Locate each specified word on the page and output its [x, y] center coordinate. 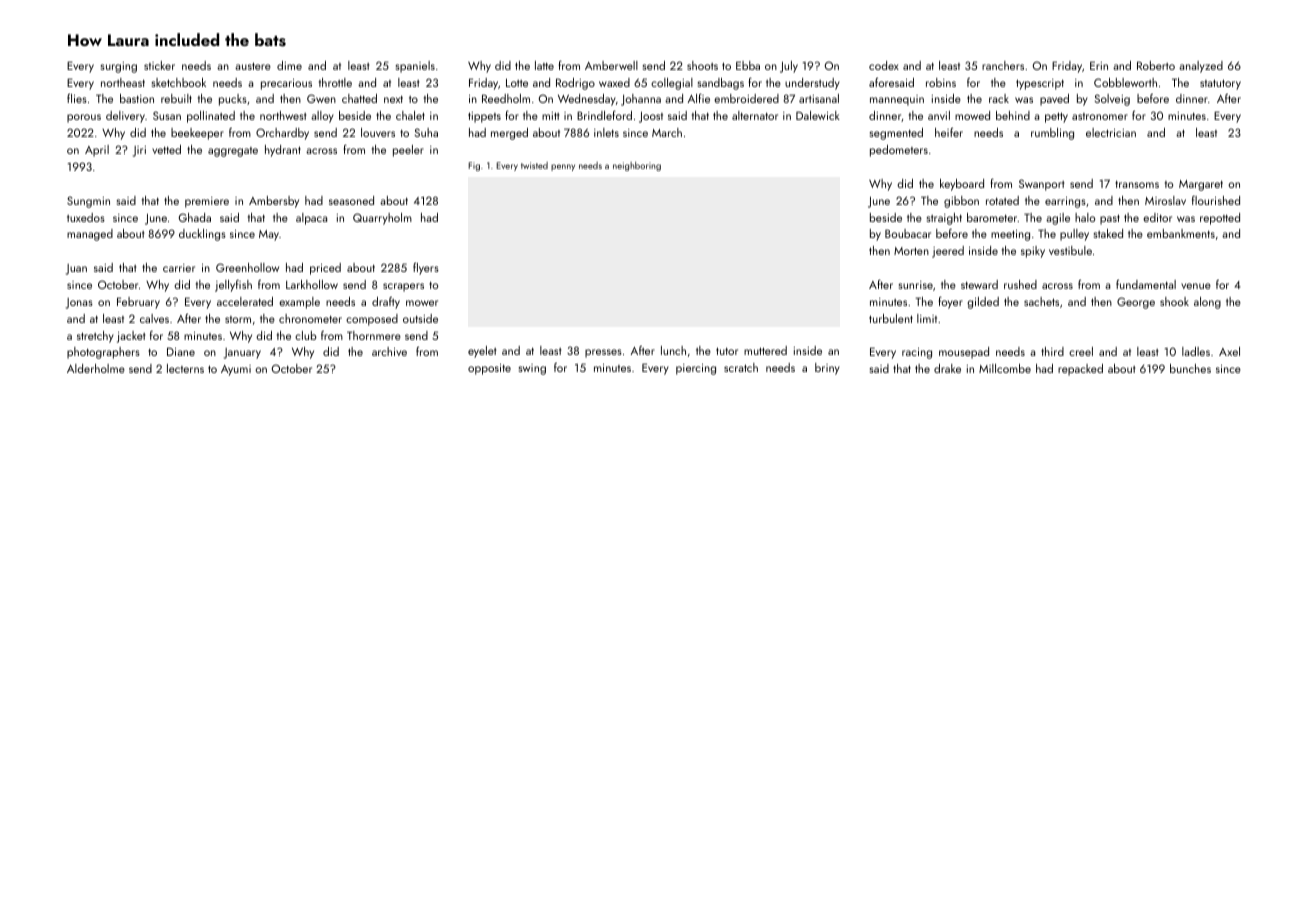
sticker [159, 65]
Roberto [1156, 65]
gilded [983, 303]
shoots [702, 65]
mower [422, 303]
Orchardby [282, 134]
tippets [484, 117]
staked [1108, 233]
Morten [911, 251]
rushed [1020, 284]
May [269, 235]
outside [420, 318]
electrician [1111, 132]
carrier [179, 268]
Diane [181, 351]
